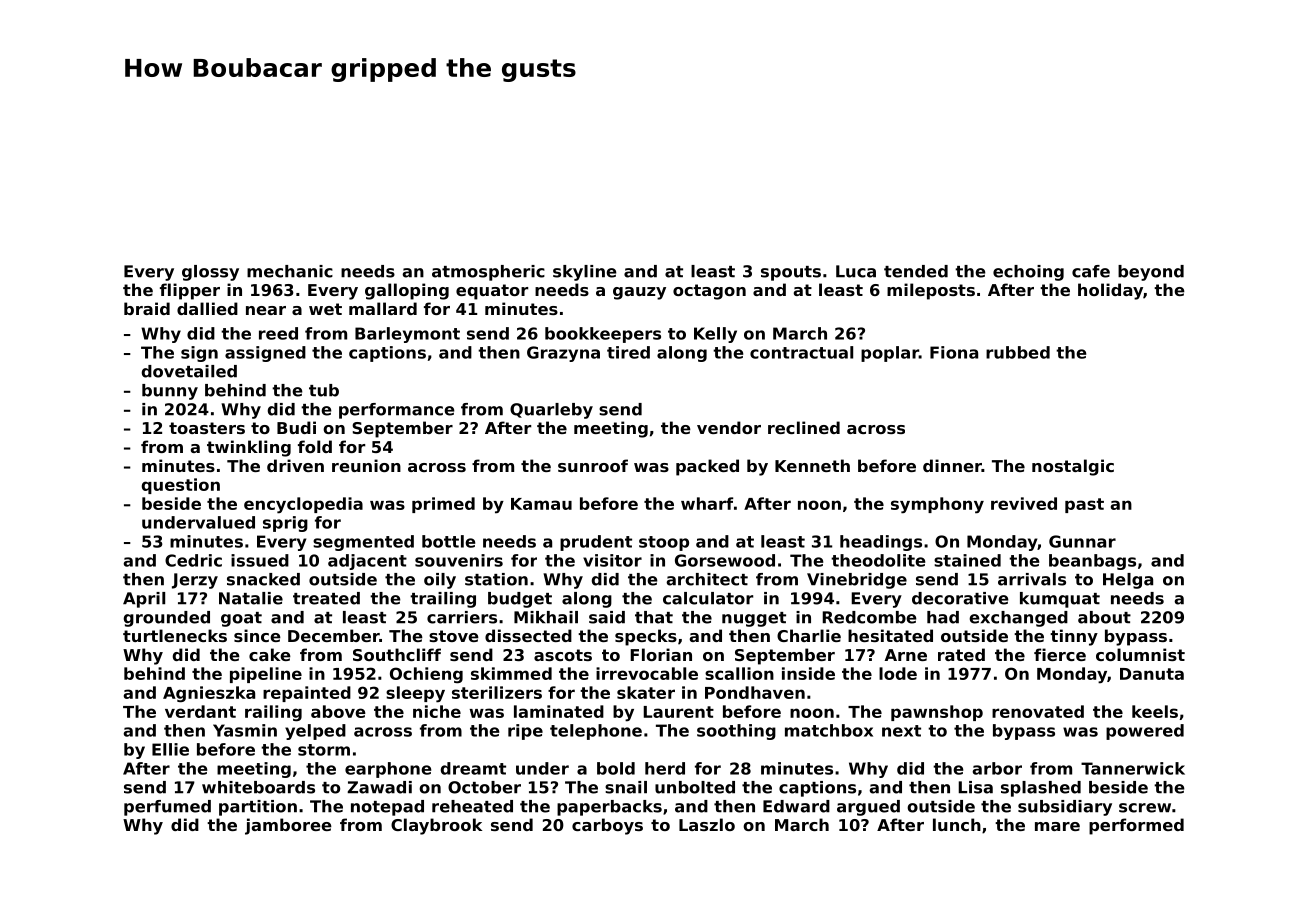 Image resolution: width=1308 pixels, height=924 pixels. I want to click on mechanic, so click(290, 271).
